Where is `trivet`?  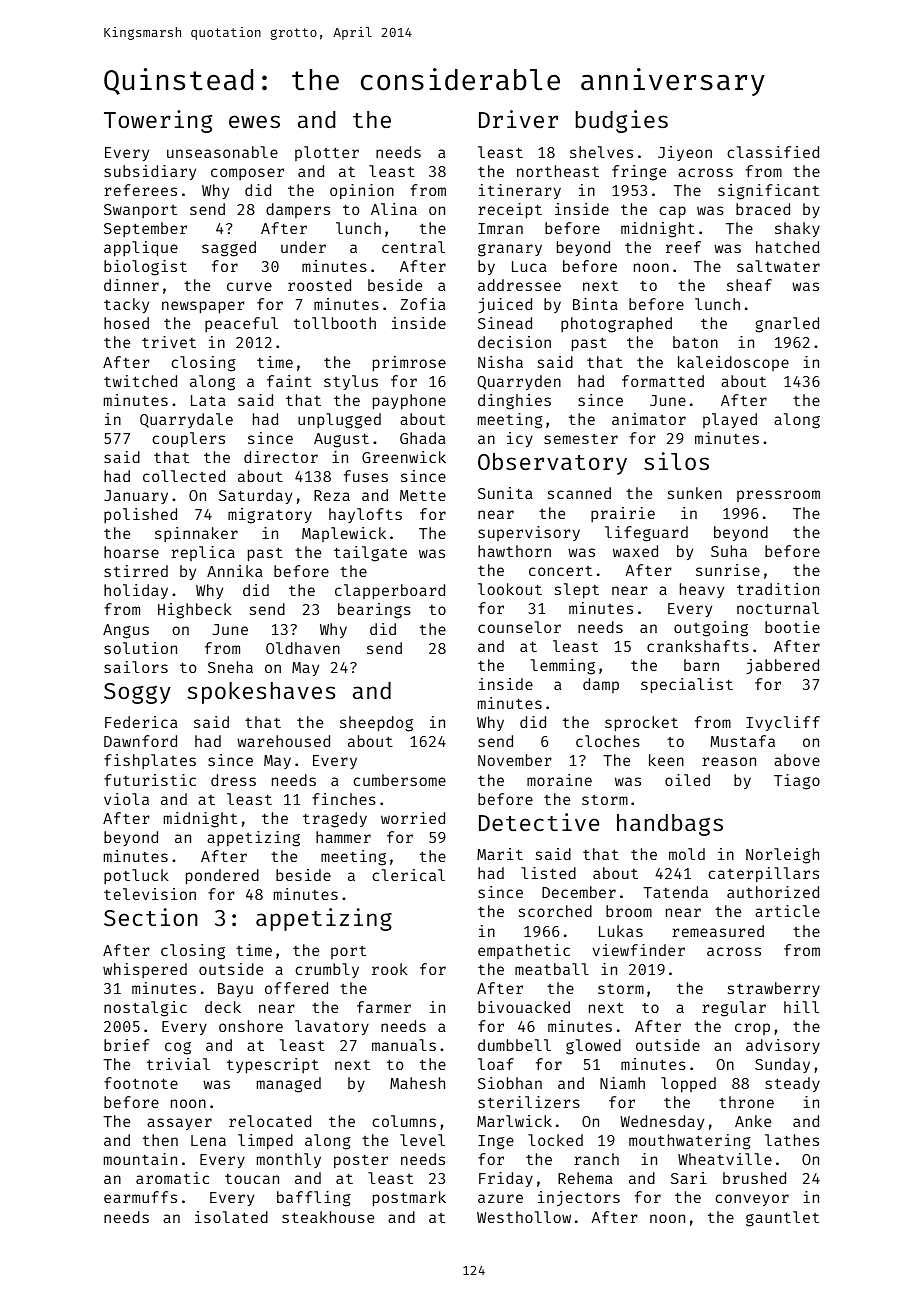 trivet is located at coordinates (169, 342).
